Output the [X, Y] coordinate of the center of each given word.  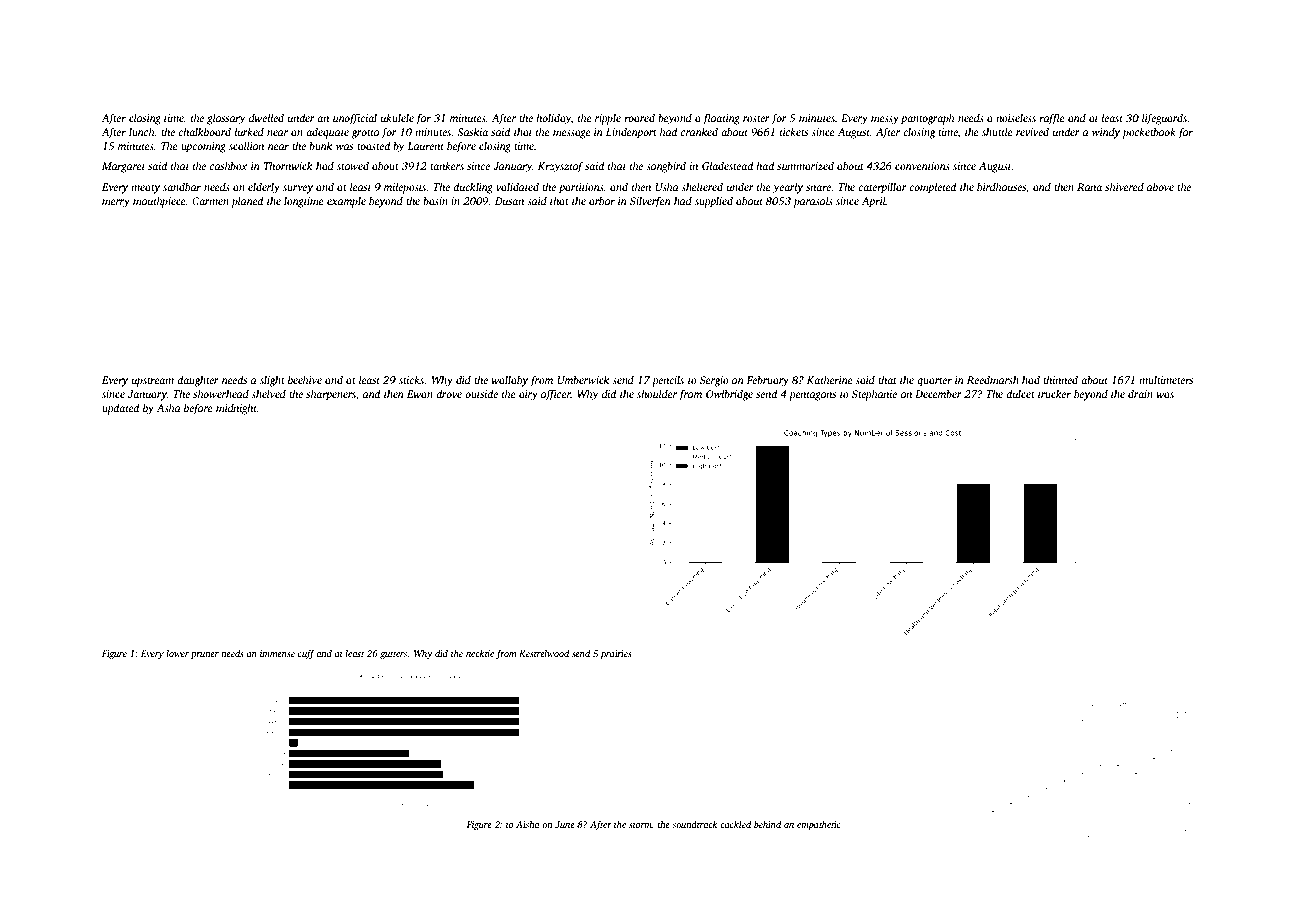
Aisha [527, 824]
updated [120, 409]
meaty [145, 189]
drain [1140, 393]
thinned [1060, 379]
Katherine [830, 379]
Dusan [509, 201]
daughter [198, 381]
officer [556, 395]
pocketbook [1149, 133]
